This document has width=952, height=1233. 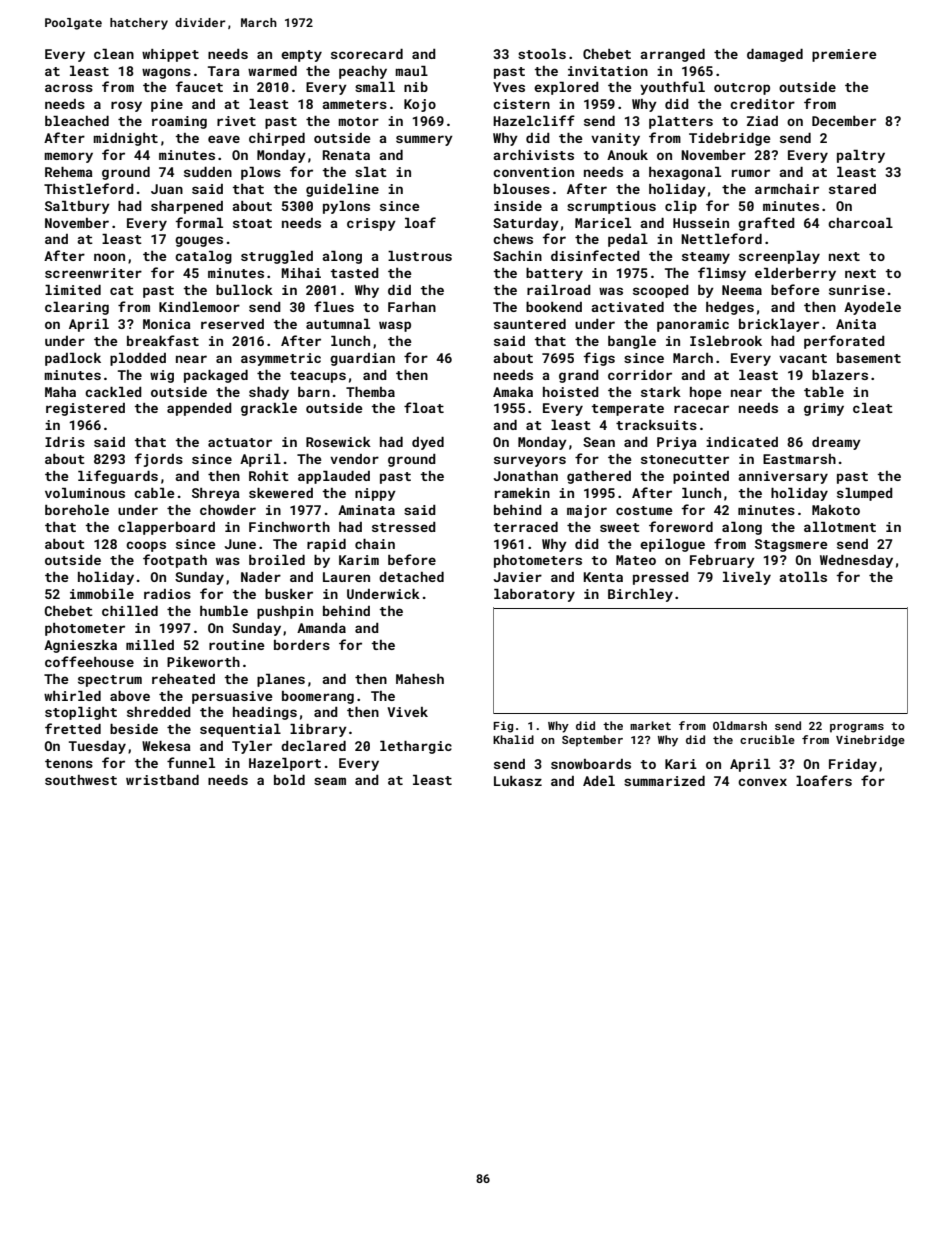 What do you see at coordinates (159, 712) in the document?
I see `shredded` at bounding box center [159, 712].
